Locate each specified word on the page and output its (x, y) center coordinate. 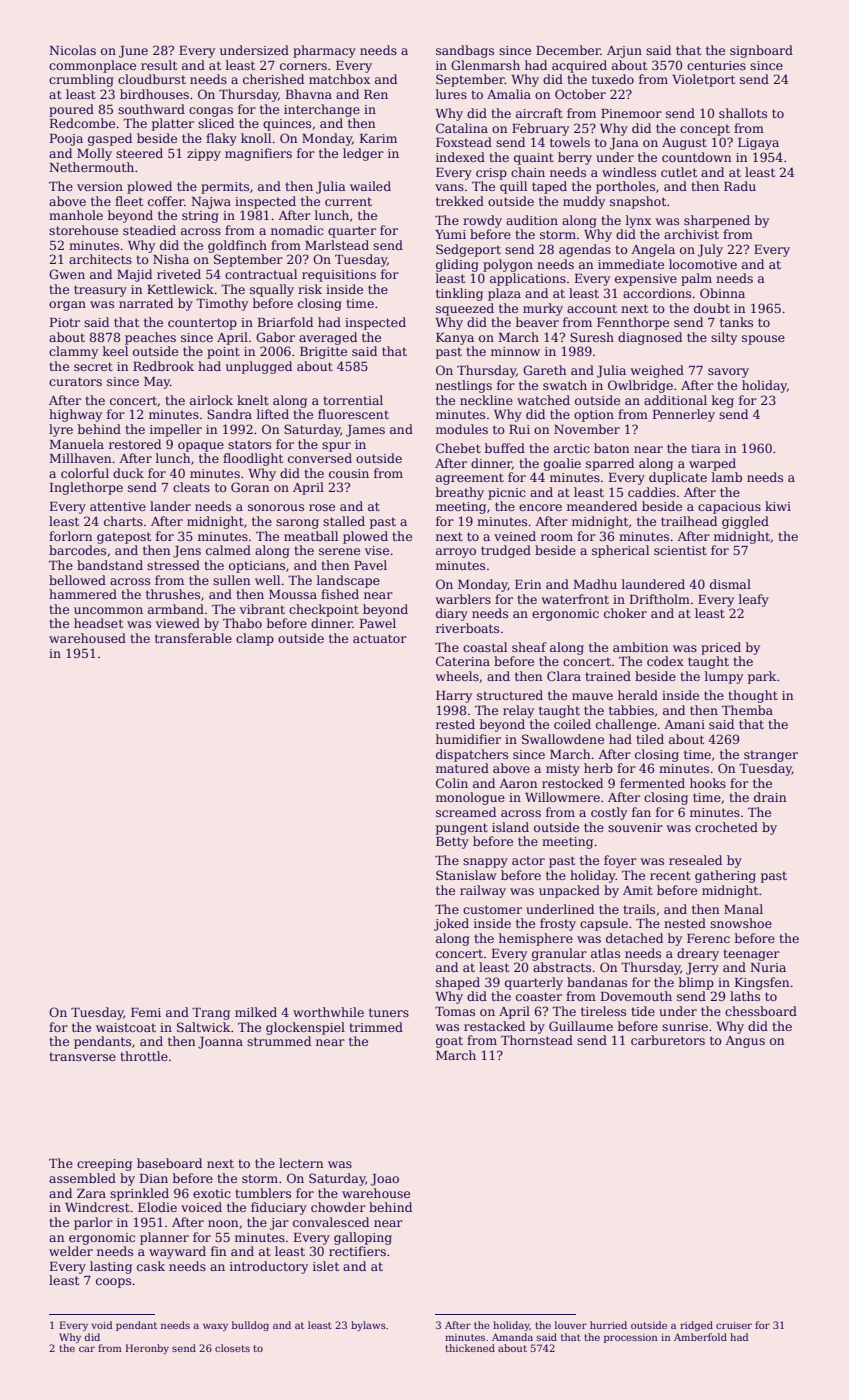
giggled (745, 522)
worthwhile (328, 1012)
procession (631, 1338)
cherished (273, 79)
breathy (460, 493)
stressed (173, 565)
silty (724, 338)
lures (451, 94)
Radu (740, 186)
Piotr (65, 322)
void (101, 1325)
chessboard (761, 1011)
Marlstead (337, 245)
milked (256, 1012)
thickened (470, 1348)
